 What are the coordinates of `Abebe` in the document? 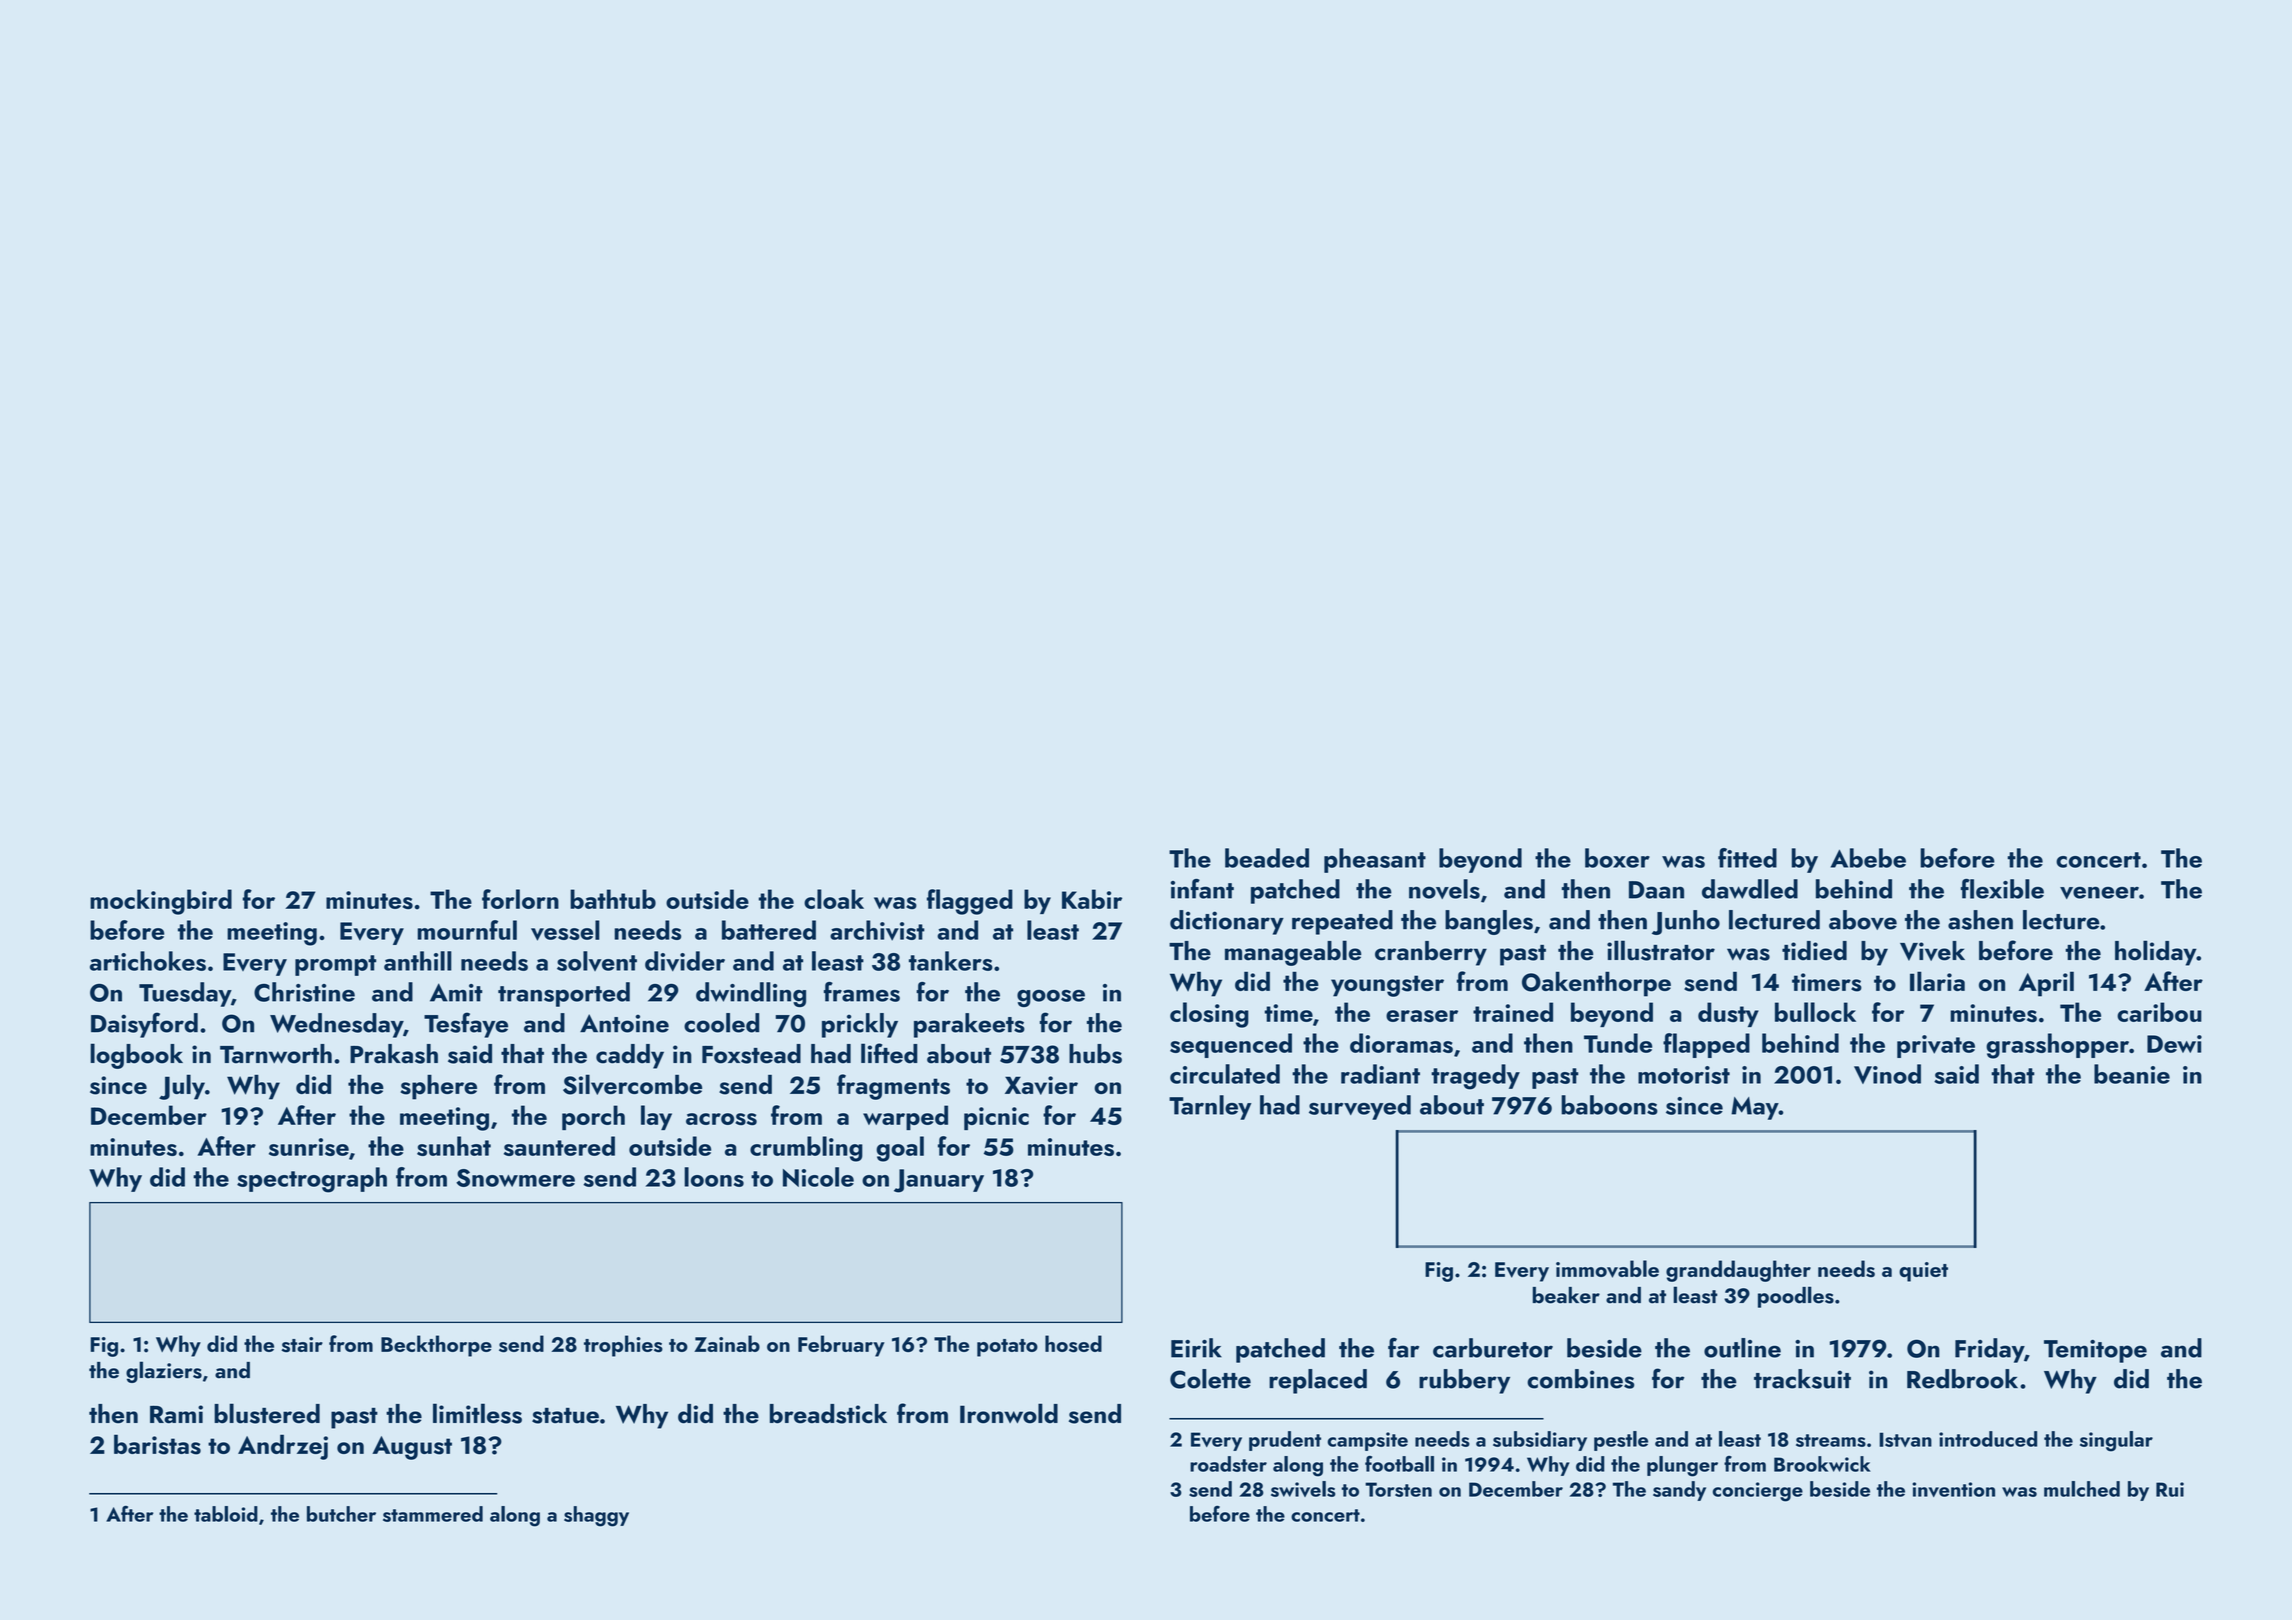 It's located at (1868, 858).
